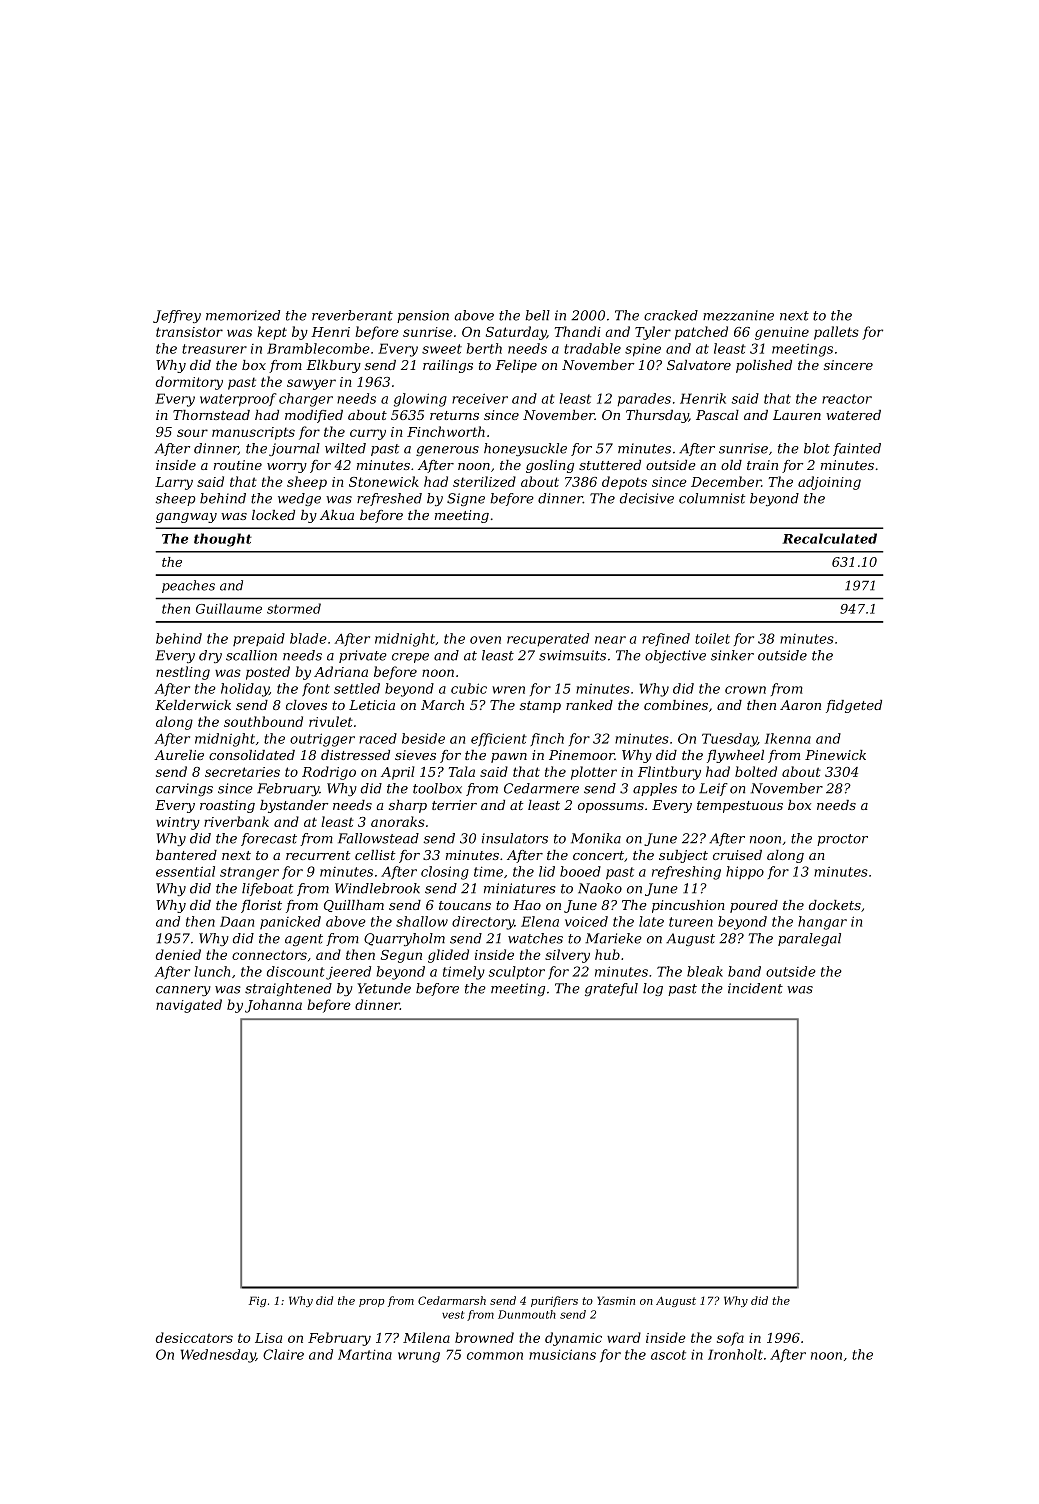 The height and width of the document is (1504, 1039). What do you see at coordinates (515, 838) in the document?
I see `insulators` at bounding box center [515, 838].
